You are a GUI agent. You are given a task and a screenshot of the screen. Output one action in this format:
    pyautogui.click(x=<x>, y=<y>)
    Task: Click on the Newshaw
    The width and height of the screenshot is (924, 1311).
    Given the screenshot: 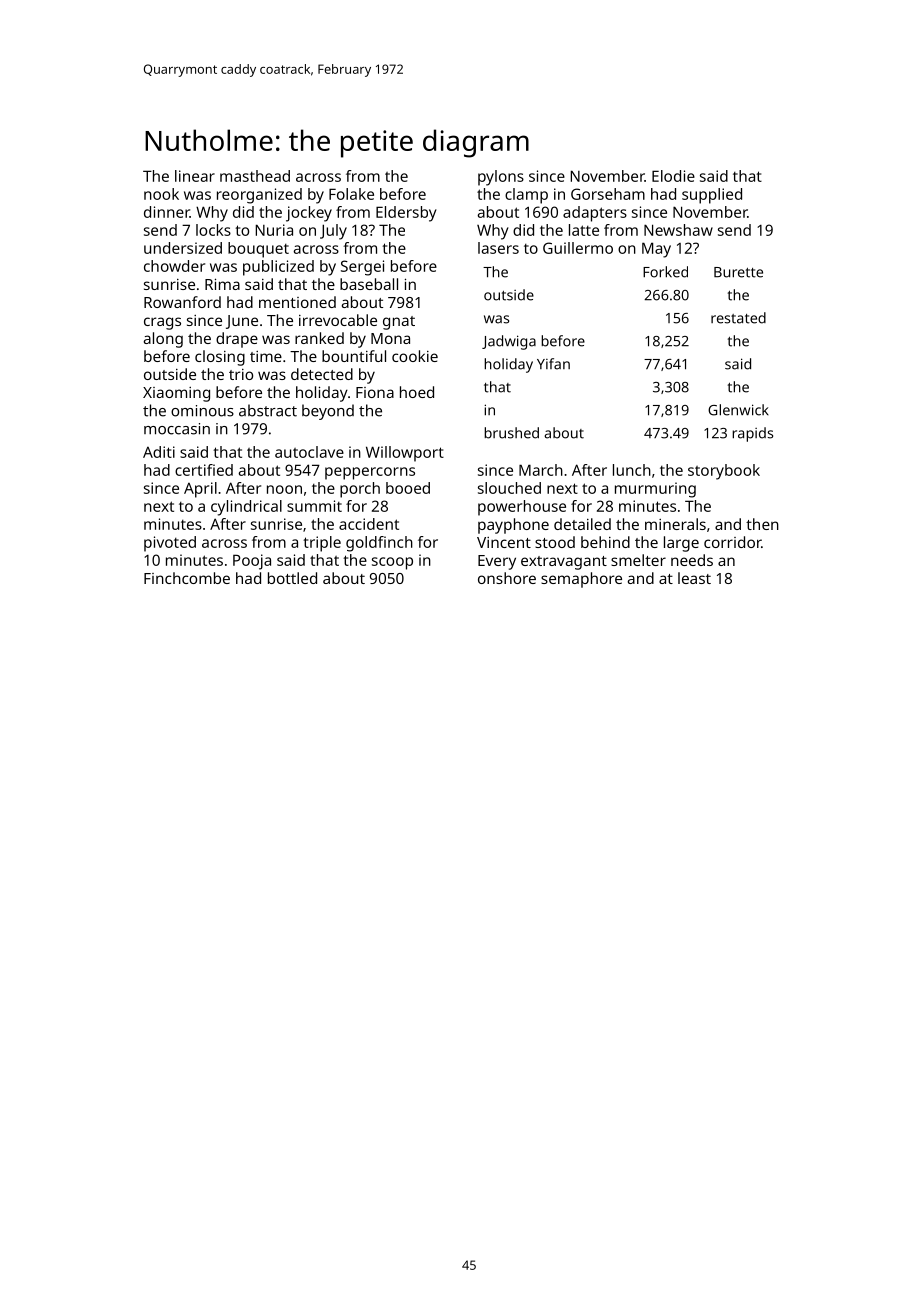 What is the action you would take?
    pyautogui.click(x=678, y=230)
